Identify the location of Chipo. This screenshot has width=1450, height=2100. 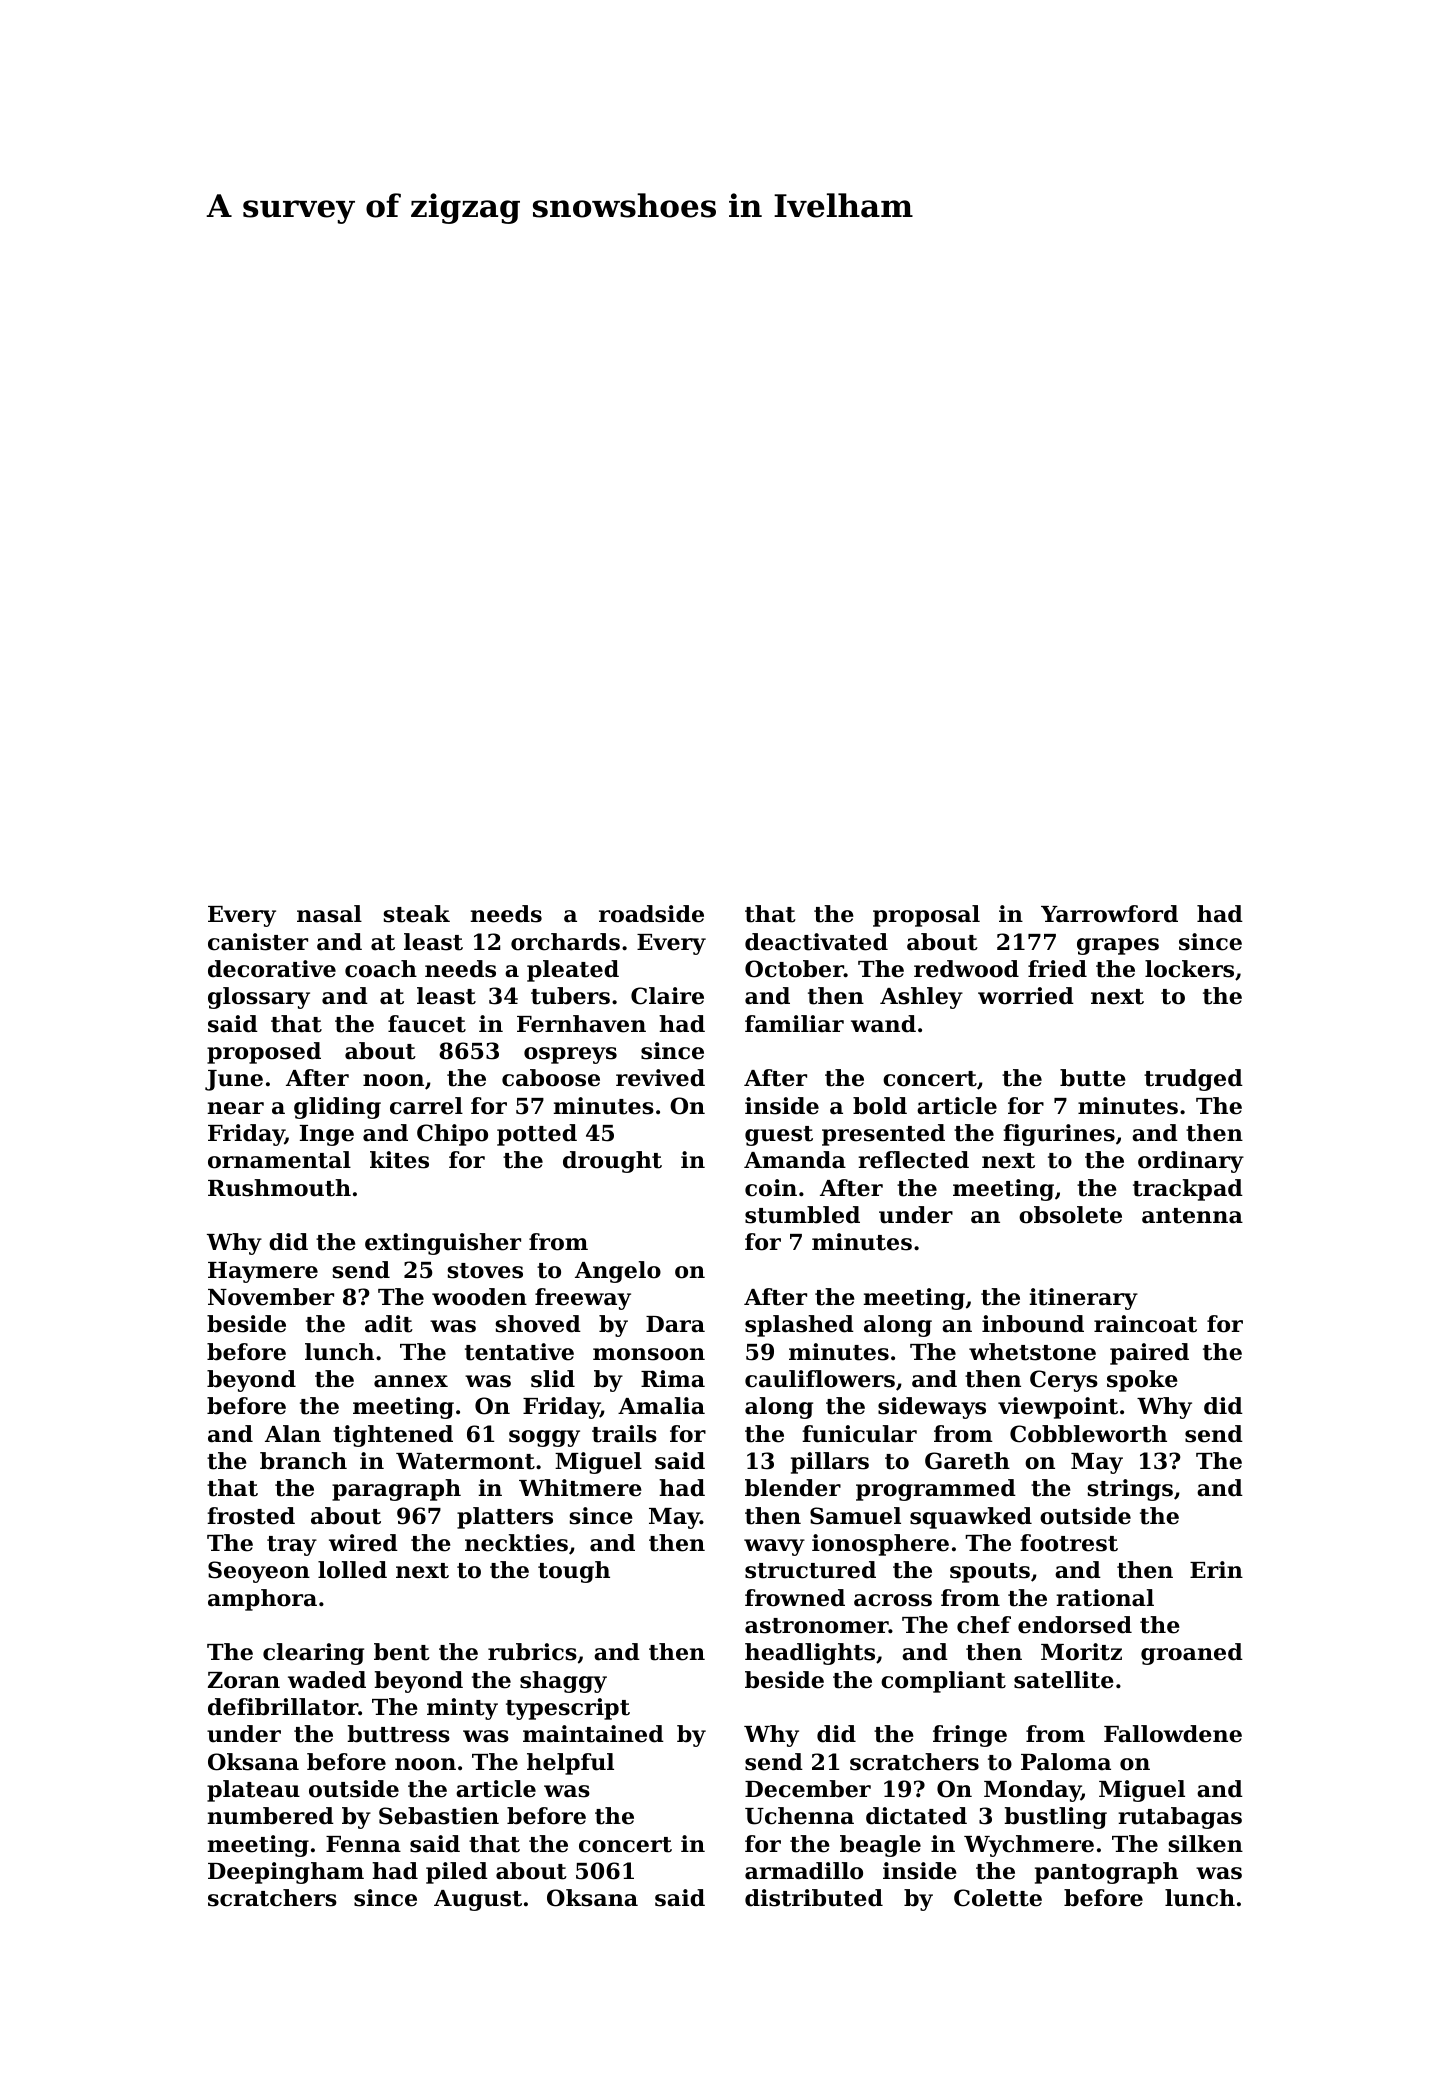
(452, 1135).
